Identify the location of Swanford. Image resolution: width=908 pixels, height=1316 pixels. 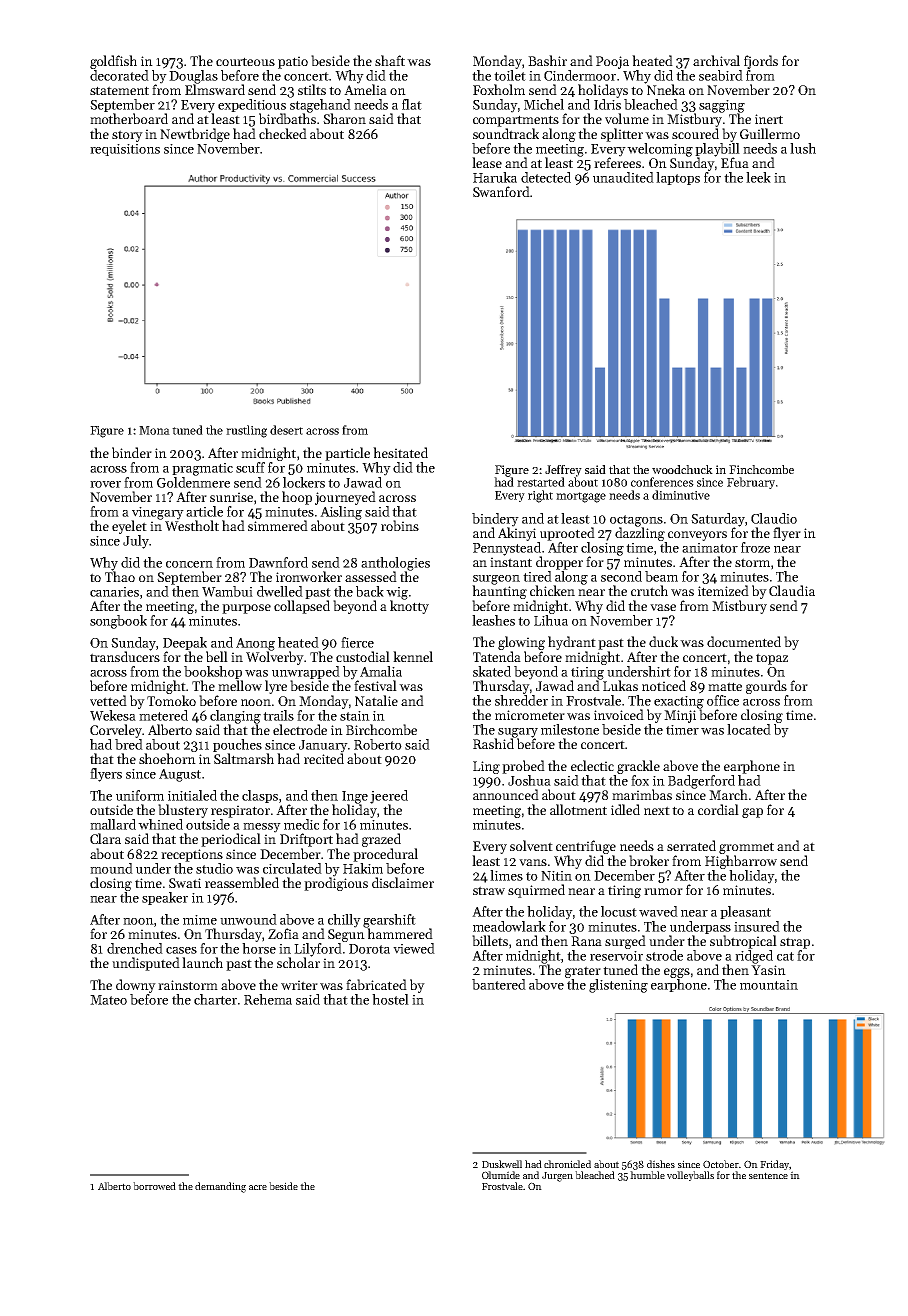
(501, 191).
